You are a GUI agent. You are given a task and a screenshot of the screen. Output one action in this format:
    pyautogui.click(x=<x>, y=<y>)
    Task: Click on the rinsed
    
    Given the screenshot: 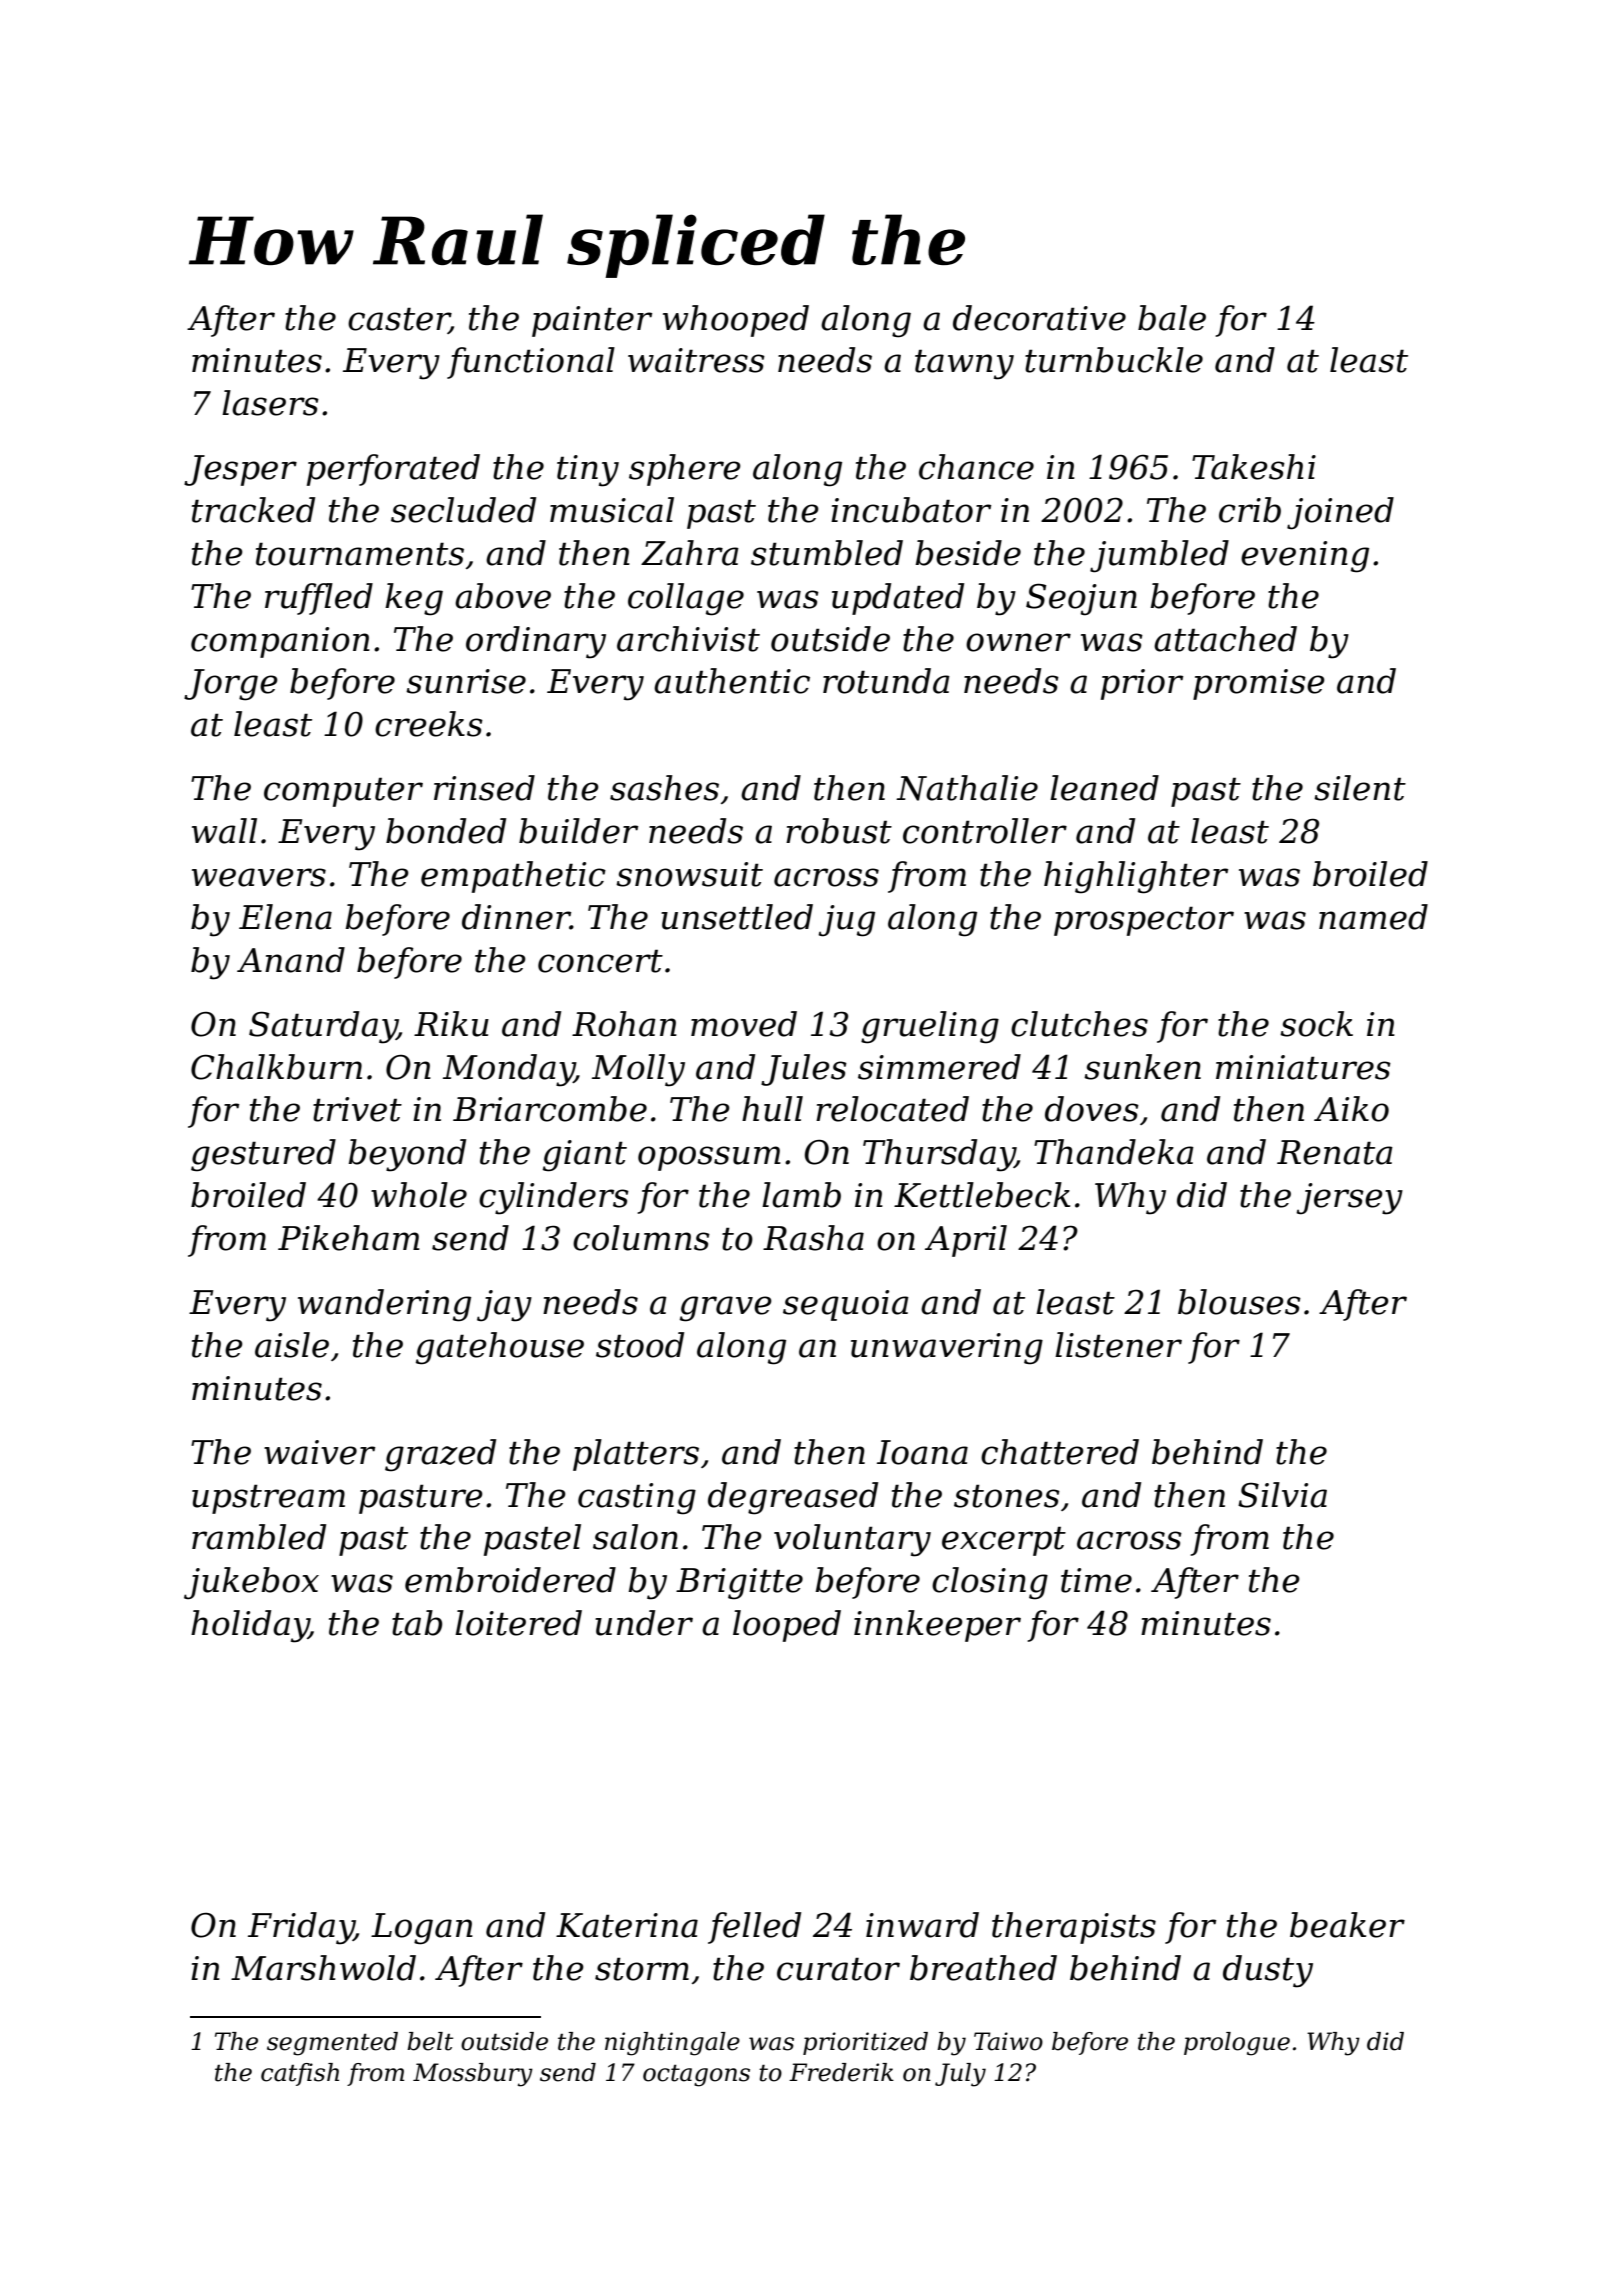 What is the action you would take?
    pyautogui.click(x=484, y=788)
